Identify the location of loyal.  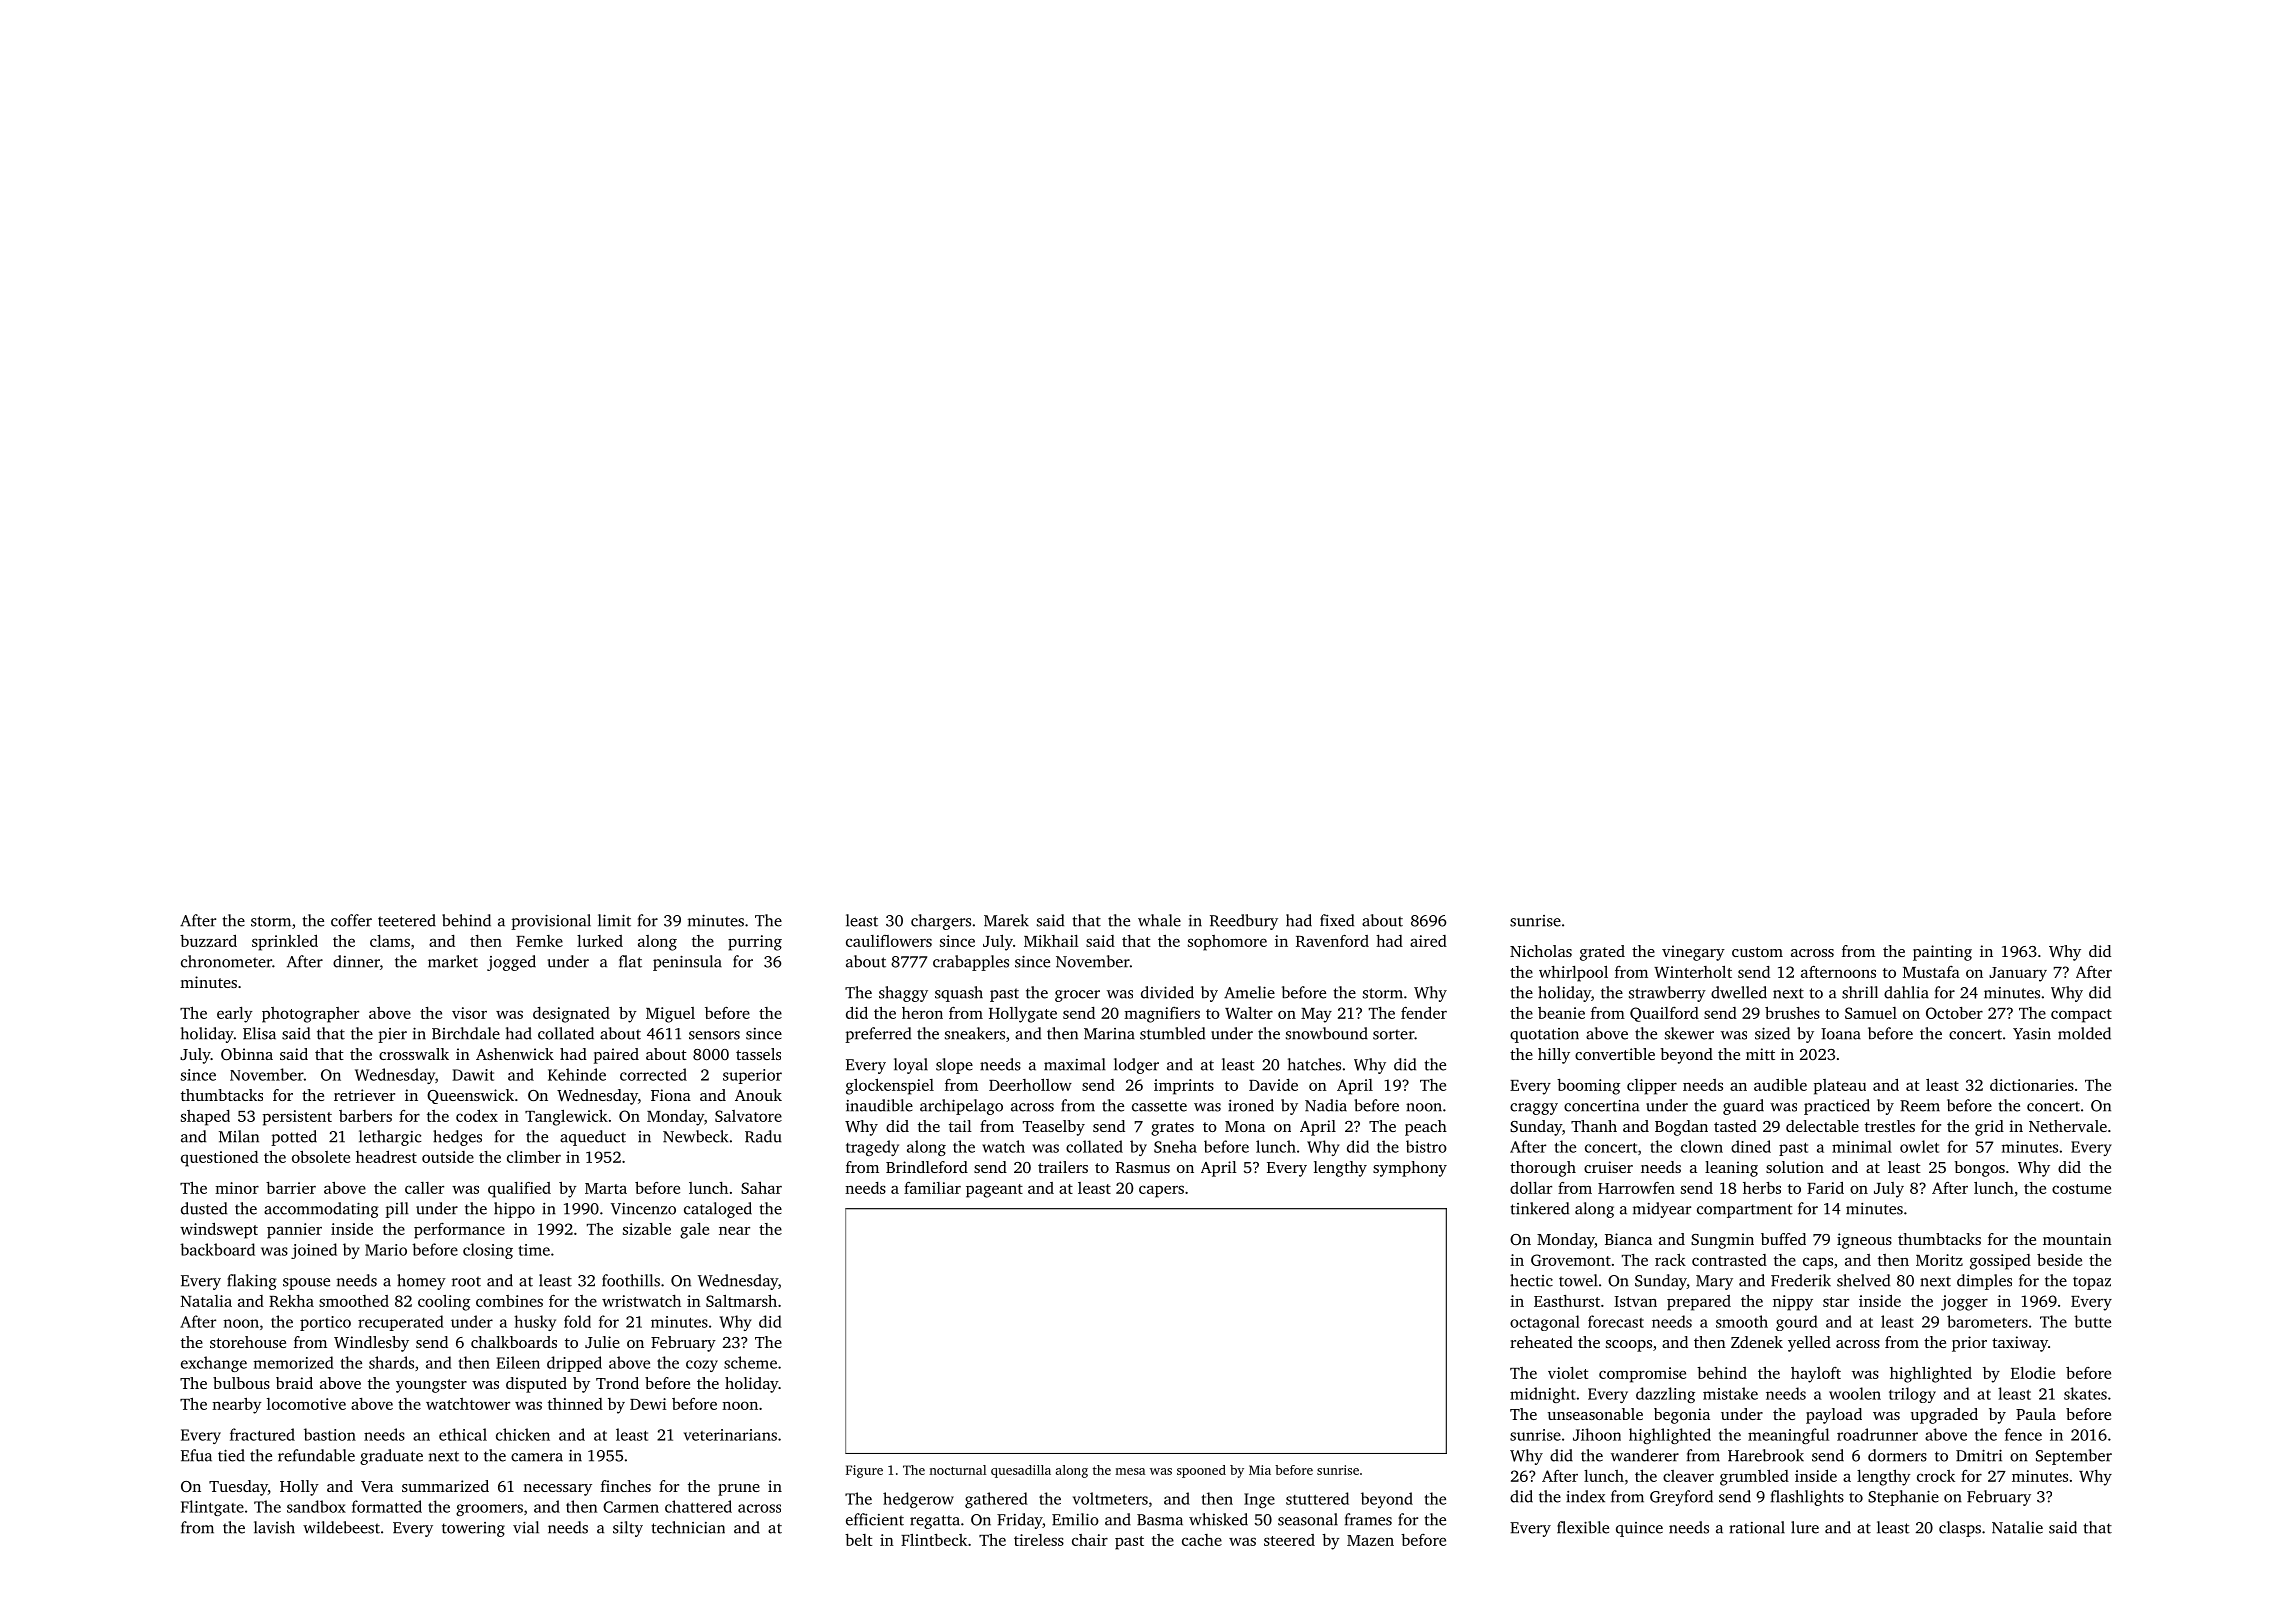
(911, 1066).
